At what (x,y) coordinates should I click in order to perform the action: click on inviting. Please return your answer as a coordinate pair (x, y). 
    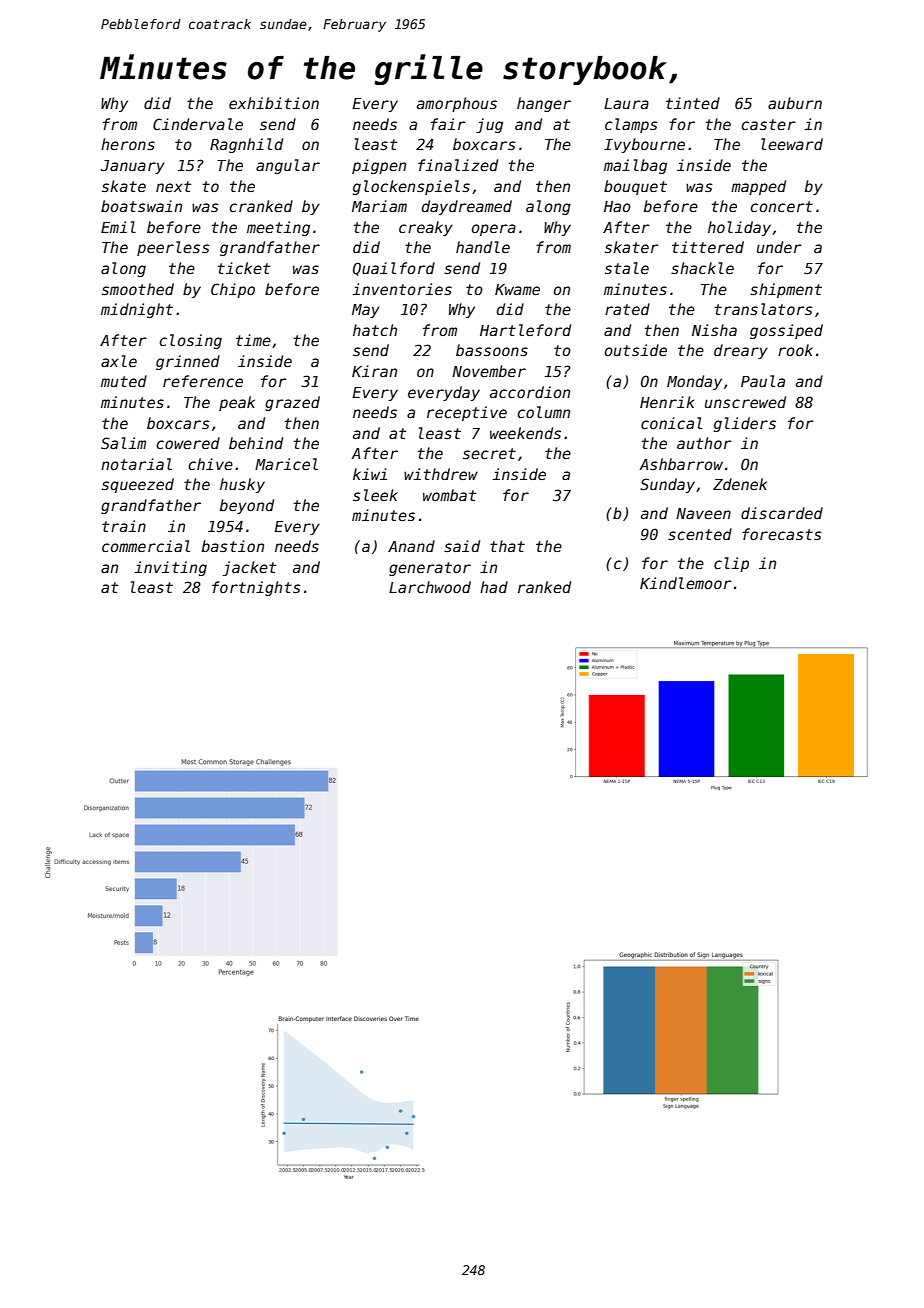
    Looking at the image, I should click on (171, 568).
